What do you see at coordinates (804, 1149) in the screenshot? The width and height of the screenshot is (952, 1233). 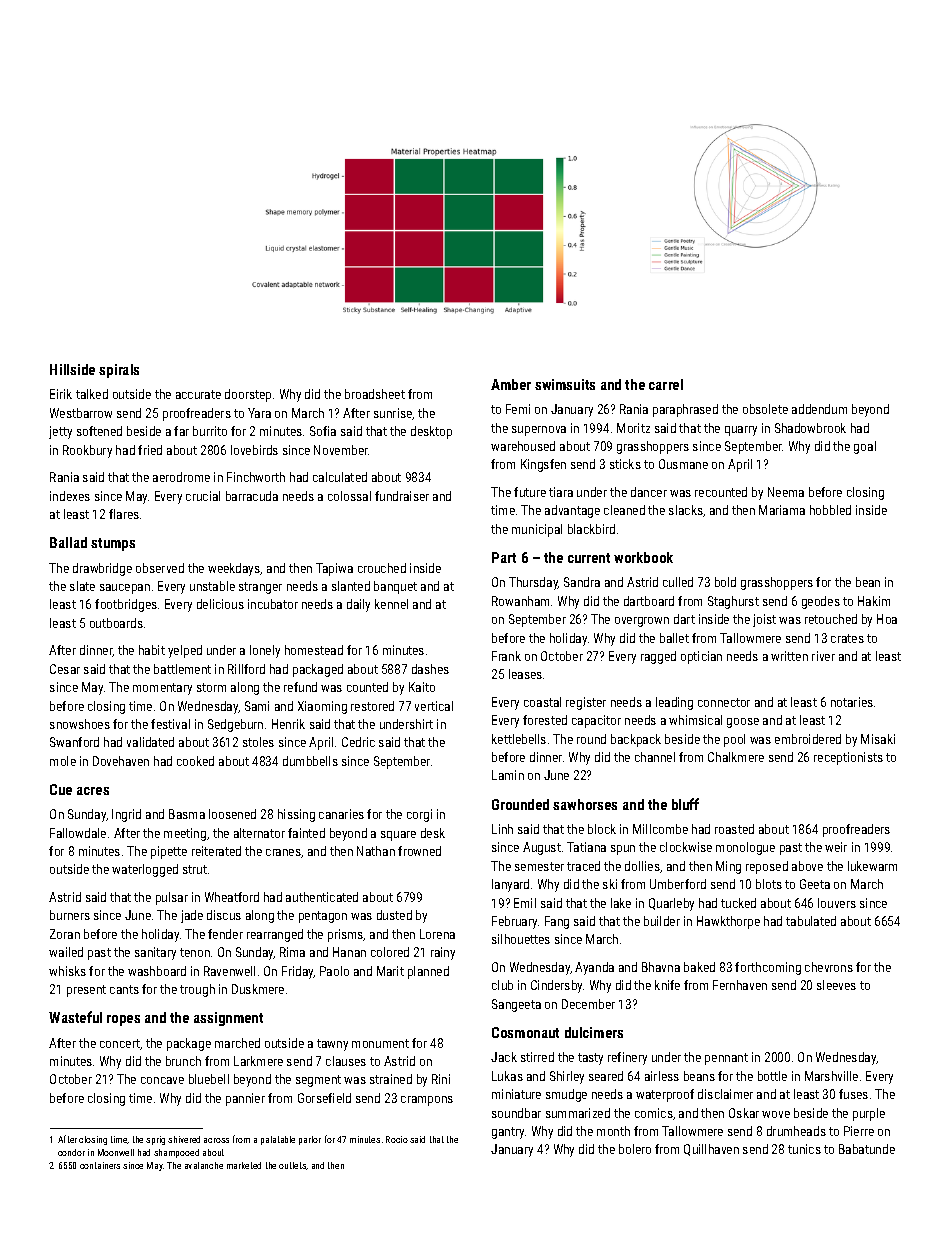 I see `tunics` at bounding box center [804, 1149].
